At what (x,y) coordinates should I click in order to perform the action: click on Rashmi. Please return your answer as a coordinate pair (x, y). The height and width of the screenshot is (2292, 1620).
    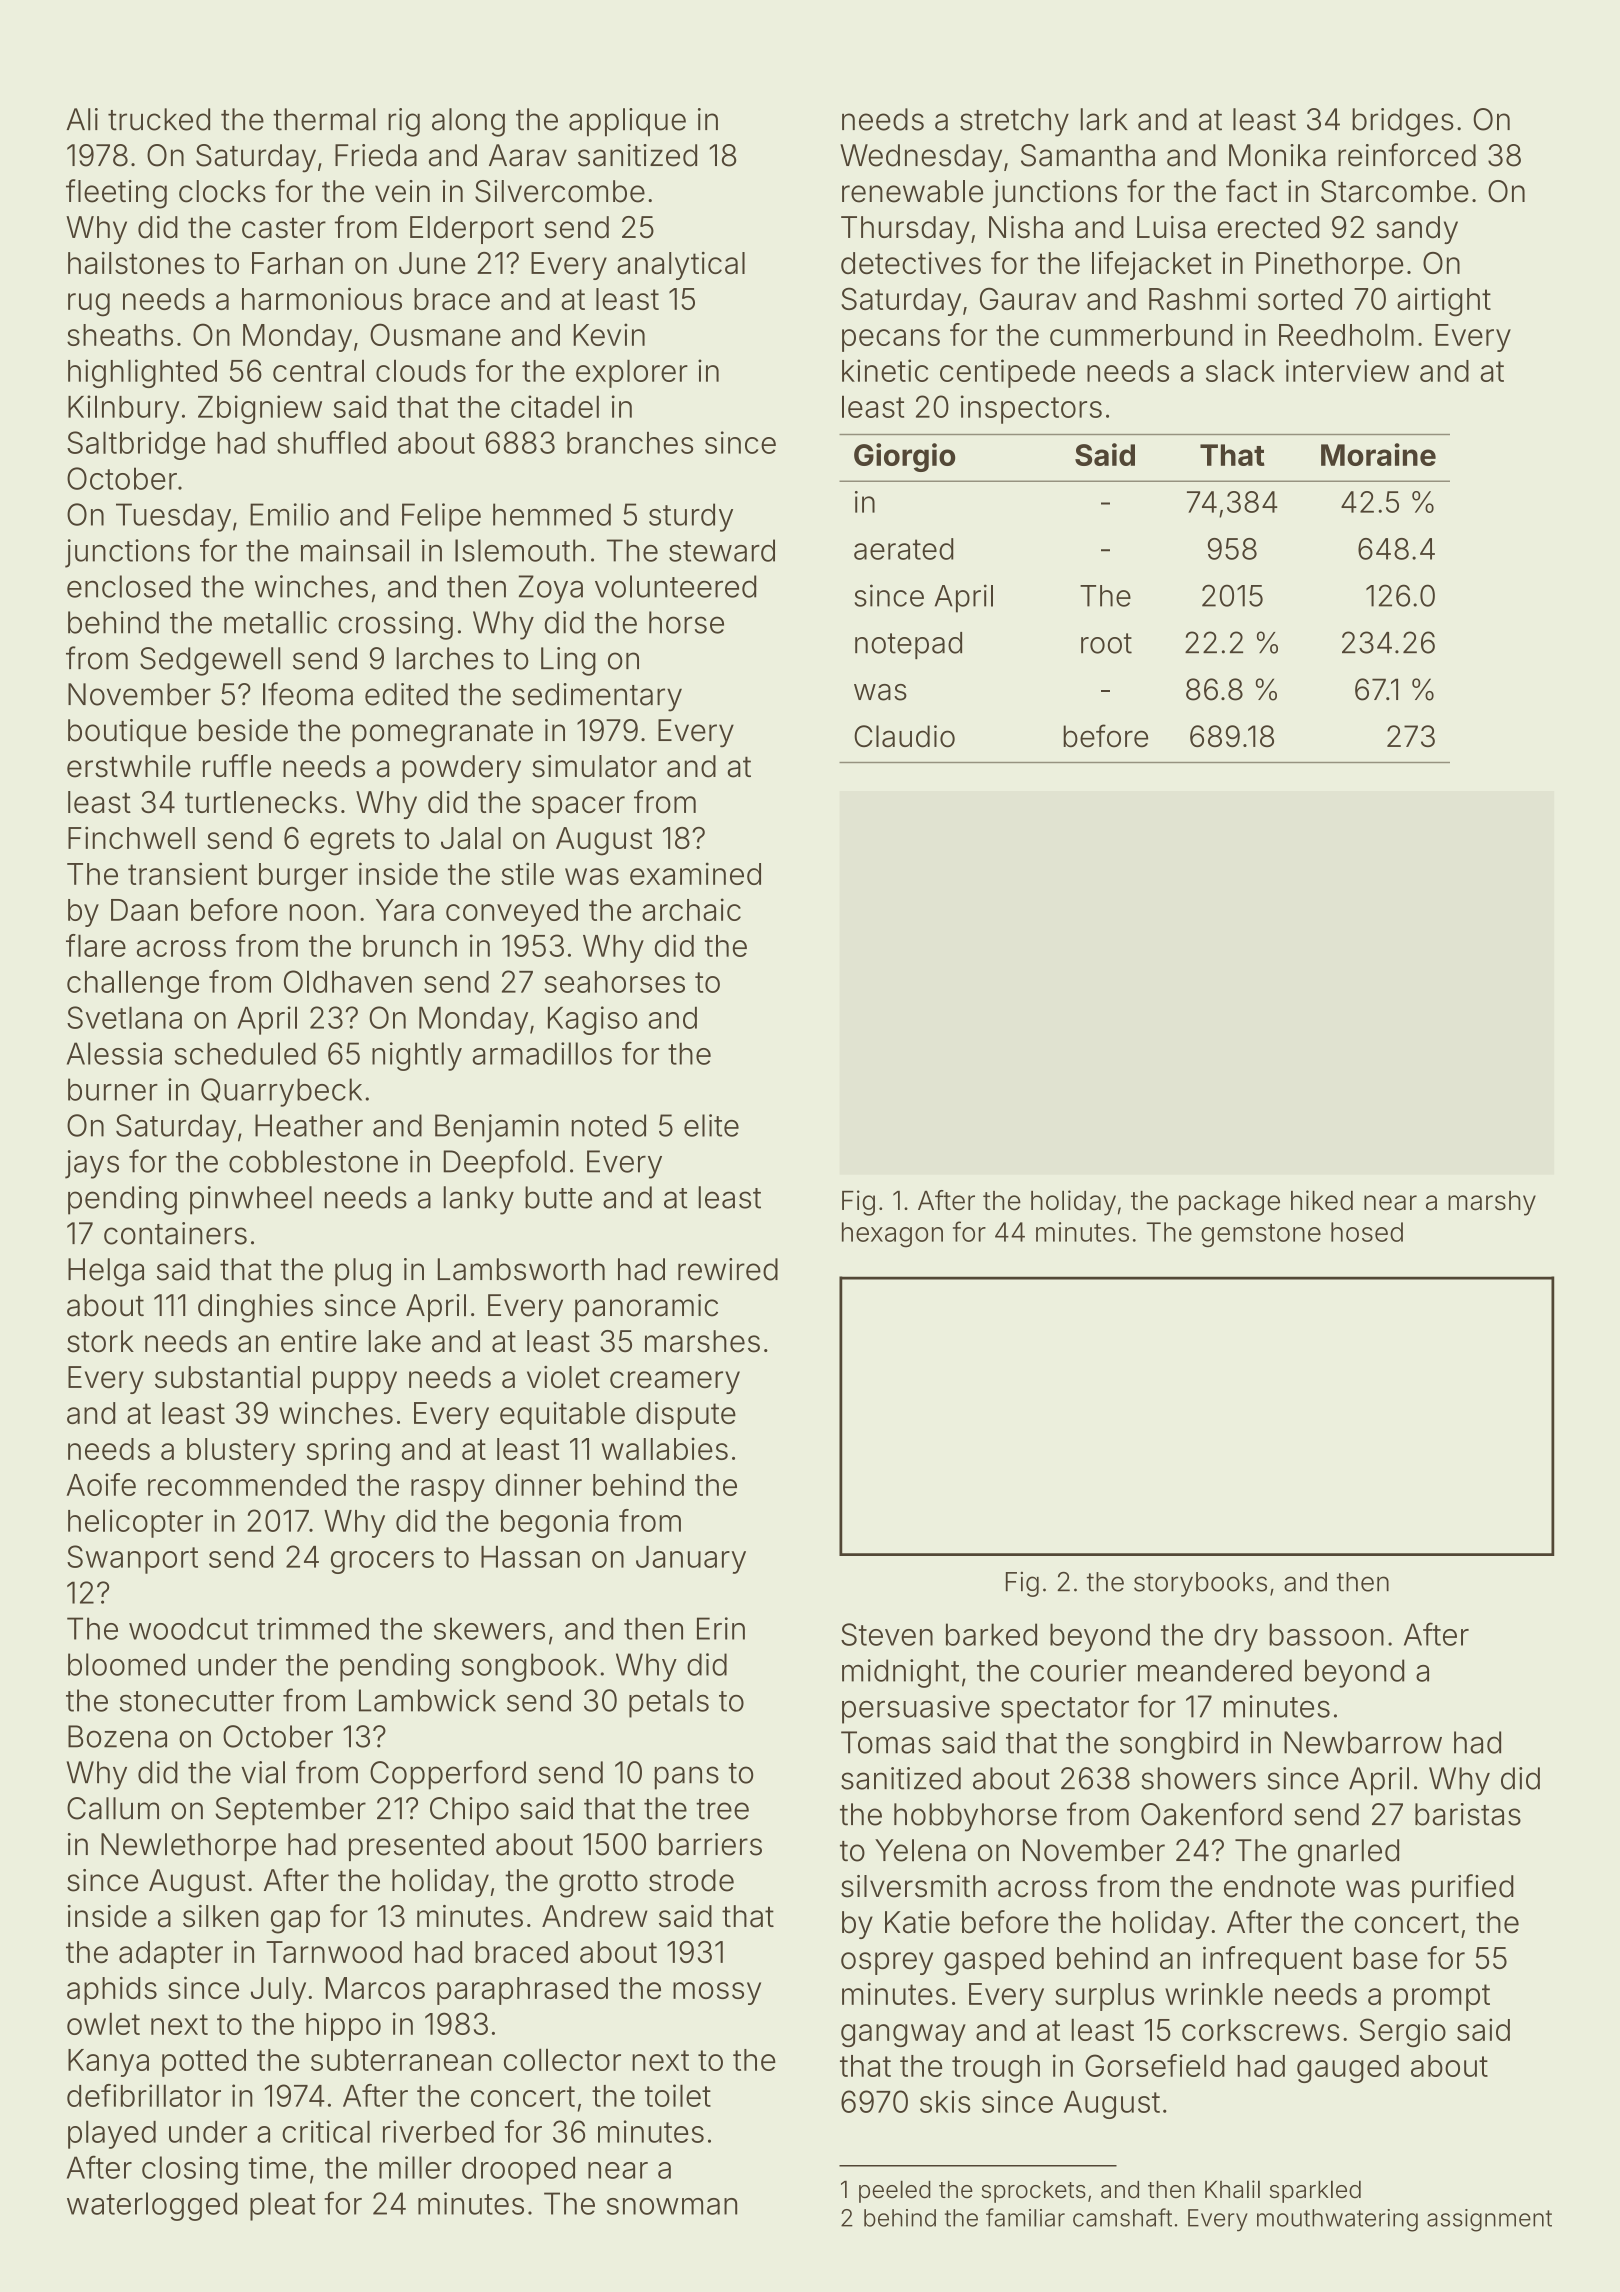
    Looking at the image, I should click on (1197, 298).
